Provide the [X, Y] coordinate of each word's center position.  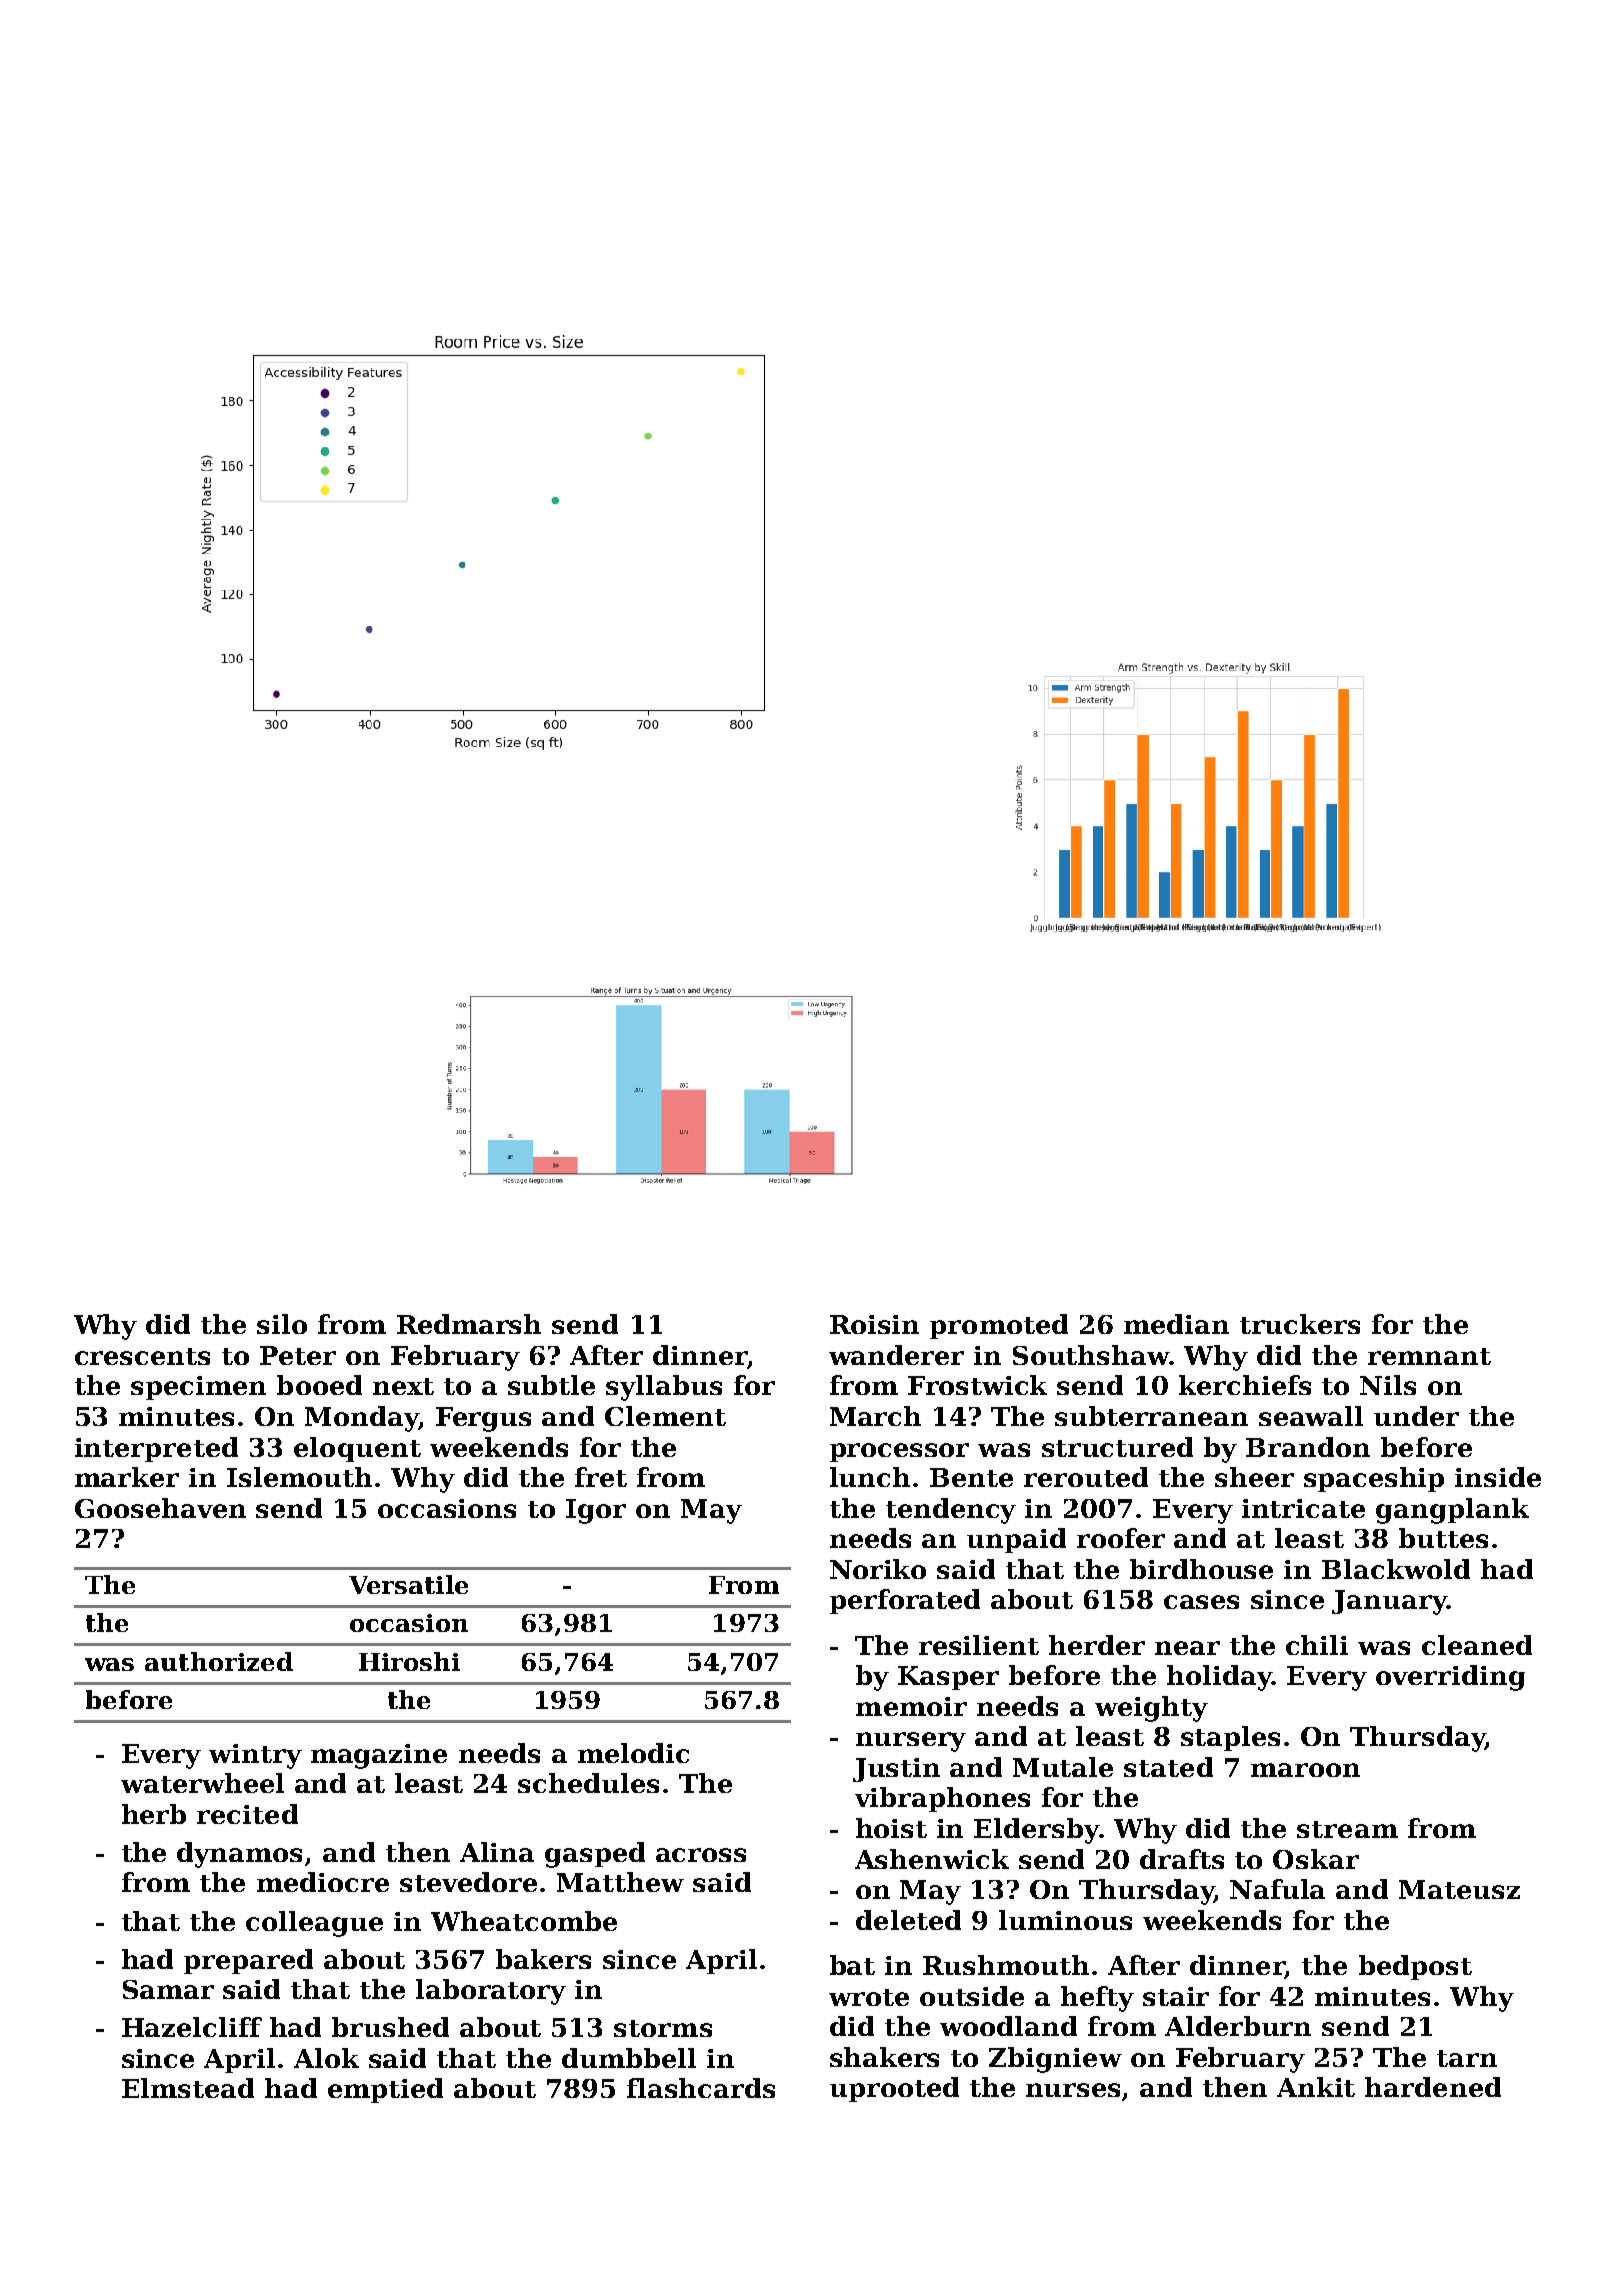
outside [972, 1996]
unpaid [1016, 1540]
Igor [596, 1511]
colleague [314, 1924]
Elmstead [188, 2088]
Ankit [1316, 2087]
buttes [1443, 1538]
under [1416, 1416]
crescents [142, 1356]
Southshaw [1091, 1355]
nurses [1073, 2090]
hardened [1433, 2087]
